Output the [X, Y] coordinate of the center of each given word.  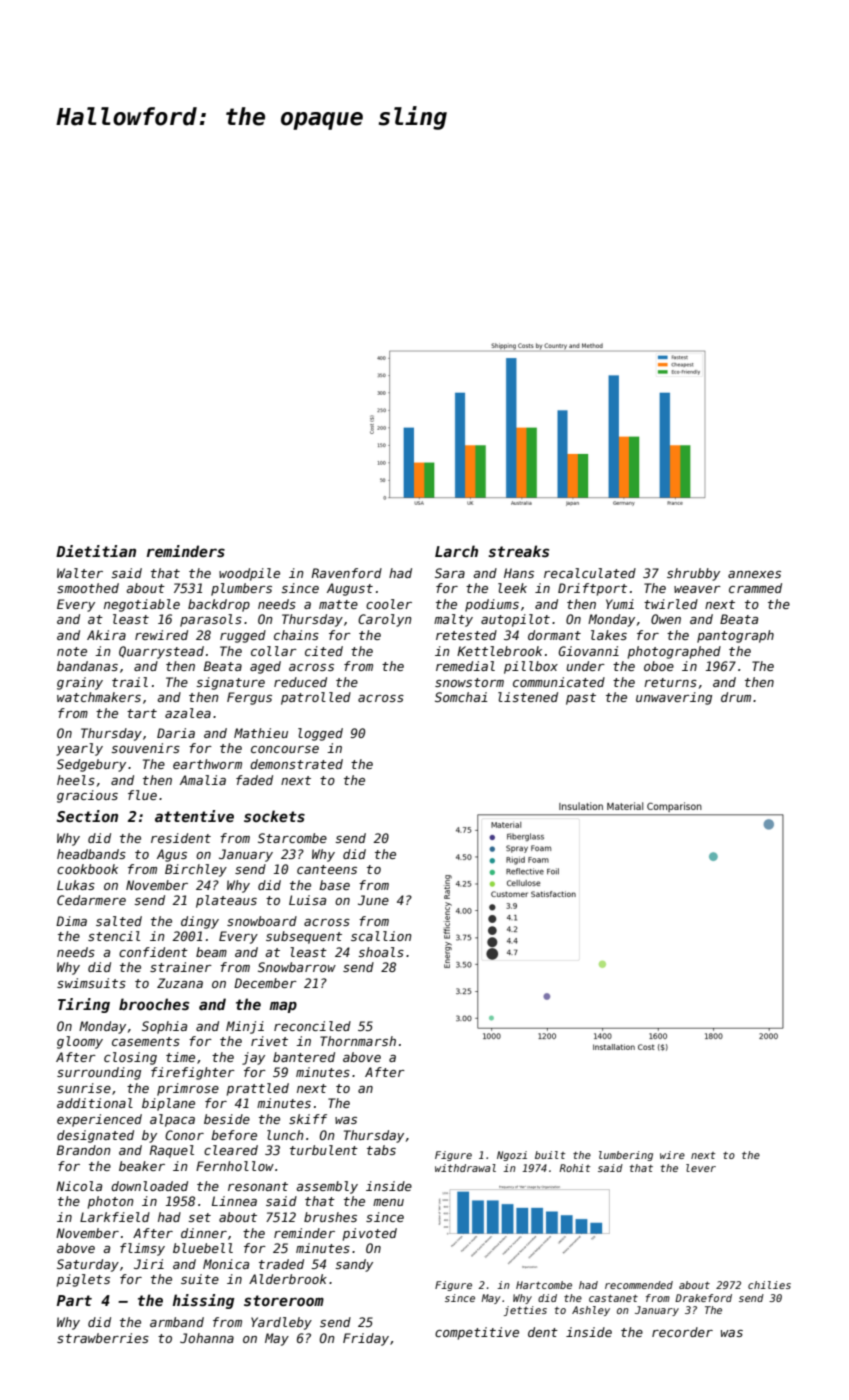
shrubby [693, 574]
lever [701, 1168]
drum [736, 697]
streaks [518, 551]
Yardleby [281, 1323]
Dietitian [96, 551]
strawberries [103, 1338]
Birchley [196, 870]
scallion [381, 936]
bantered [304, 1057]
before [234, 1135]
